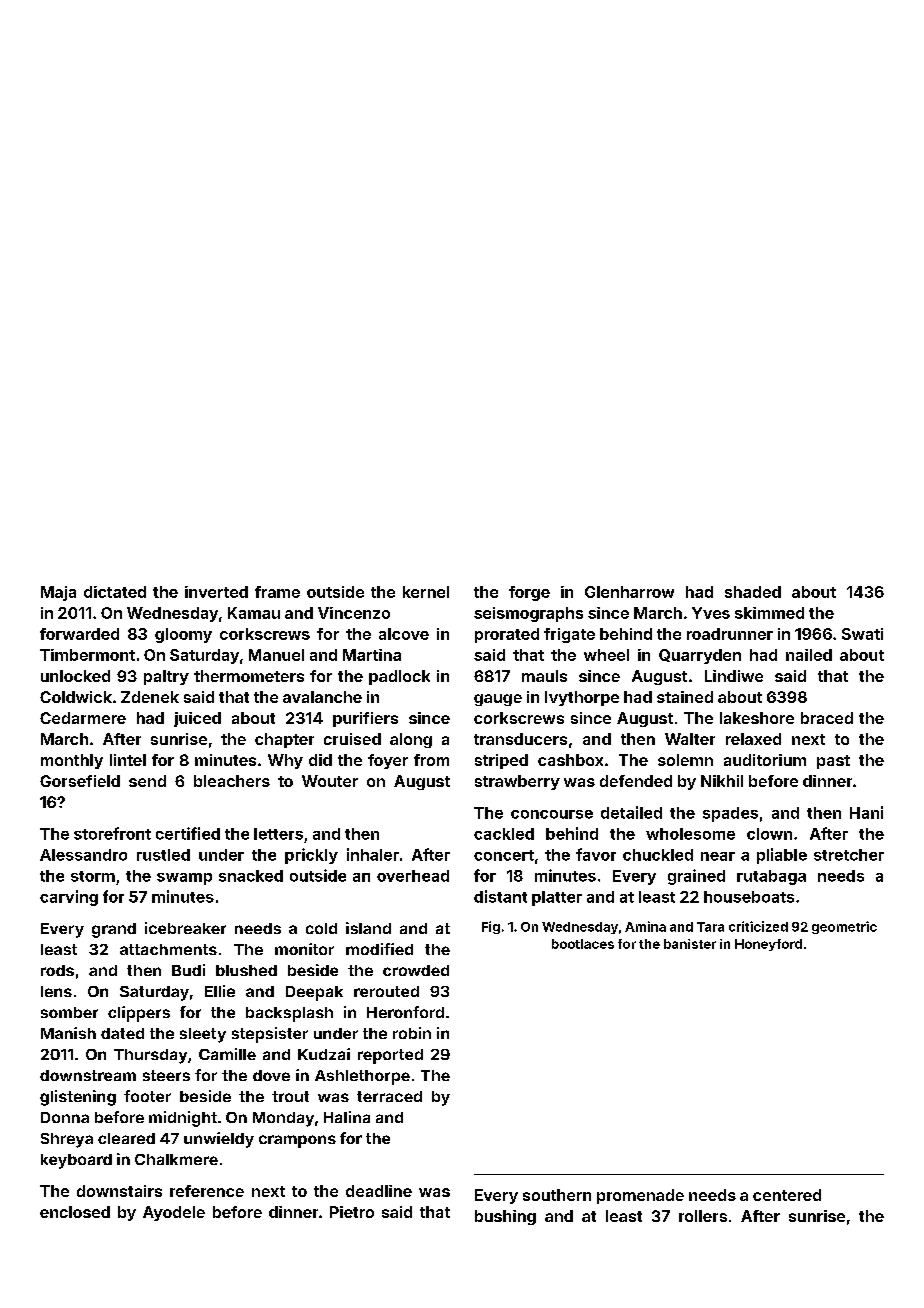 This screenshot has height=1308, width=924. Describe the element at coordinates (166, 1075) in the screenshot. I see `steers` at that location.
